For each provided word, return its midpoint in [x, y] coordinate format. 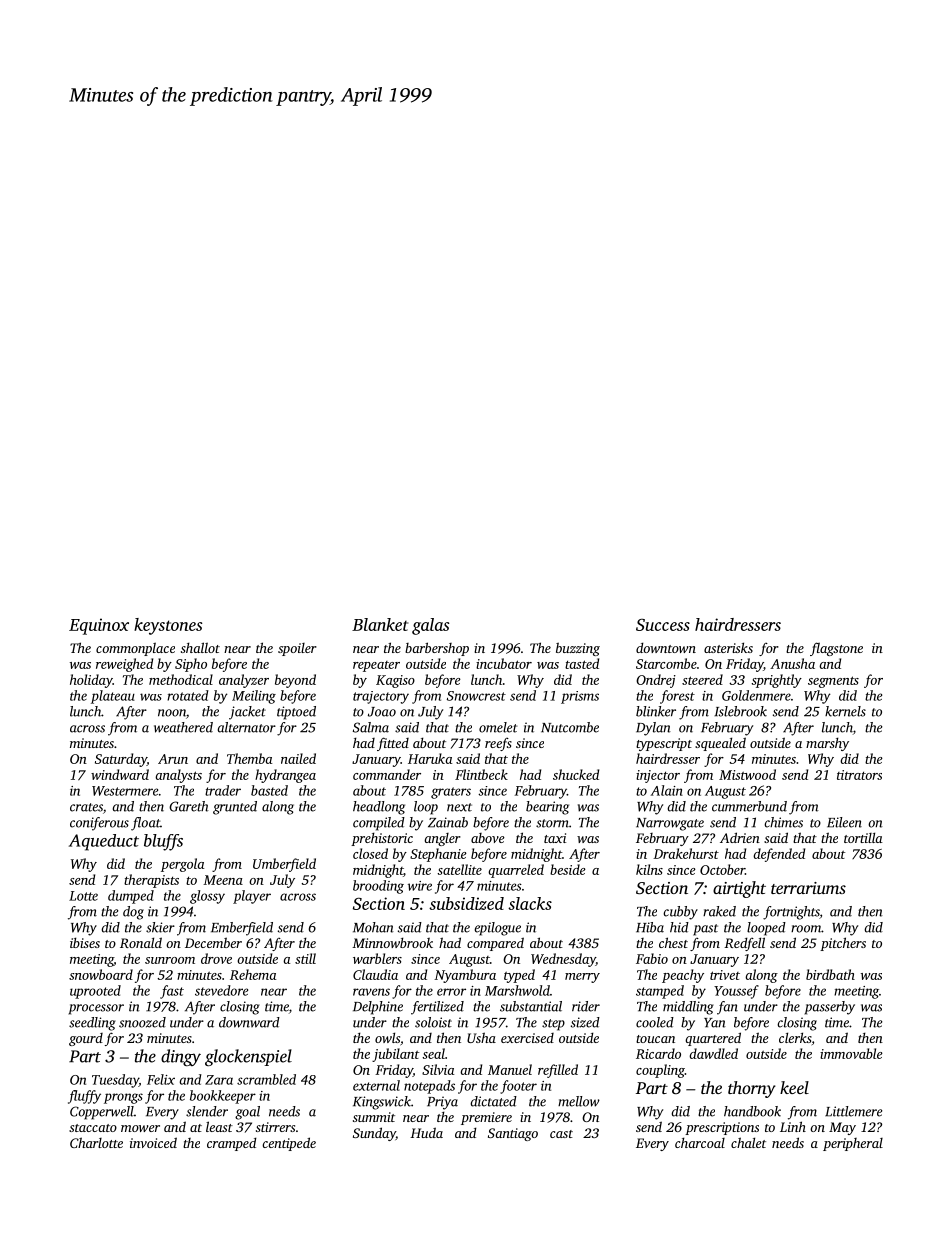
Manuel [510, 1069]
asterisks [728, 647]
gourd [86, 1039]
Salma [371, 727]
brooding [378, 887]
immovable [851, 1053]
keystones [168, 626]
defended [779, 855]
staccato [93, 1128]
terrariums [808, 888]
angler [442, 839]
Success [663, 625]
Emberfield [242, 929]
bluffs [163, 842]
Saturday [121, 760]
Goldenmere [756, 695]
